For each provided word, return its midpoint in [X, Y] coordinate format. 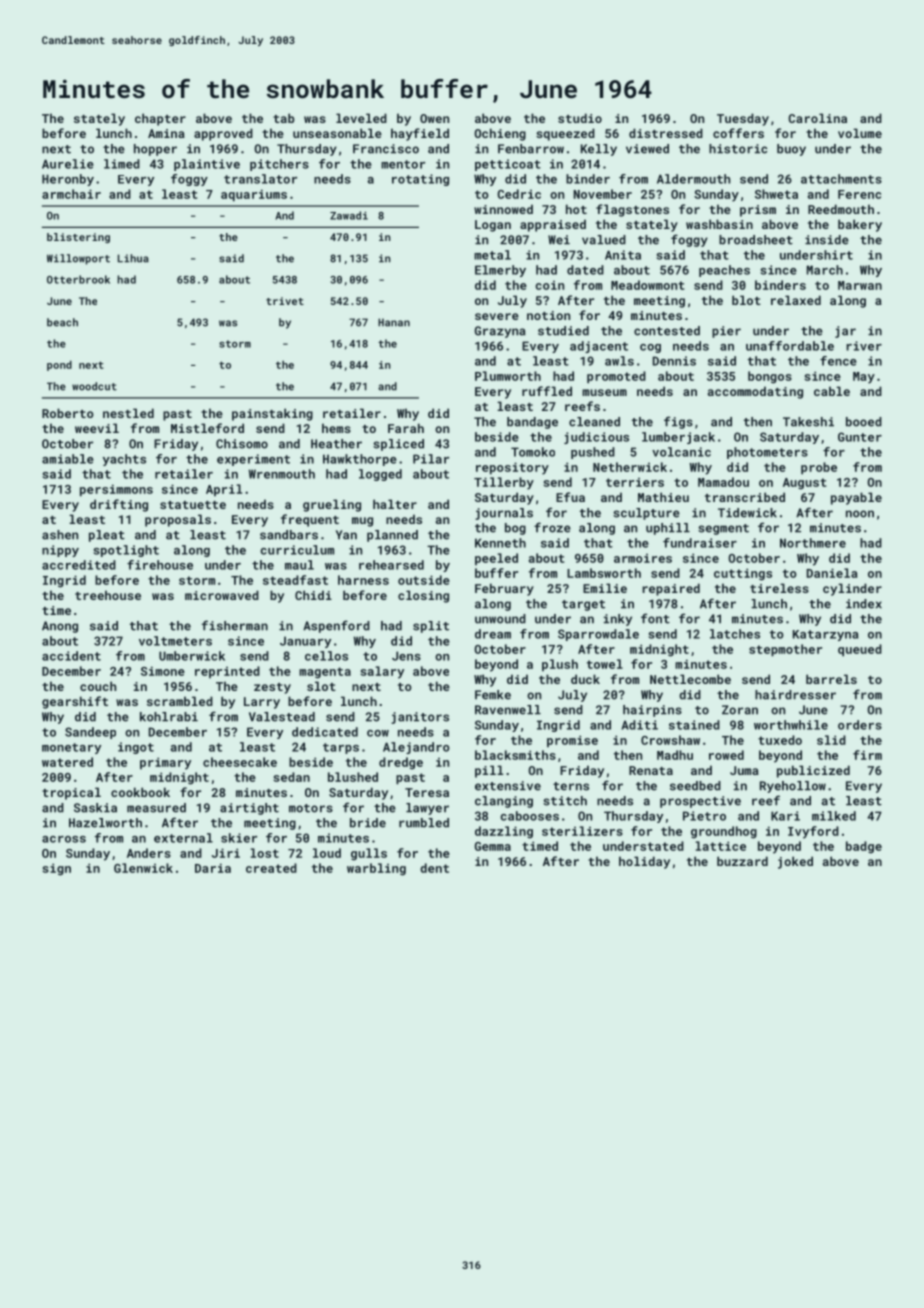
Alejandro [416, 748]
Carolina [817, 118]
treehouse [108, 595]
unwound [500, 619]
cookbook [140, 792]
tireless [779, 588]
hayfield [420, 134]
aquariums [254, 195]
